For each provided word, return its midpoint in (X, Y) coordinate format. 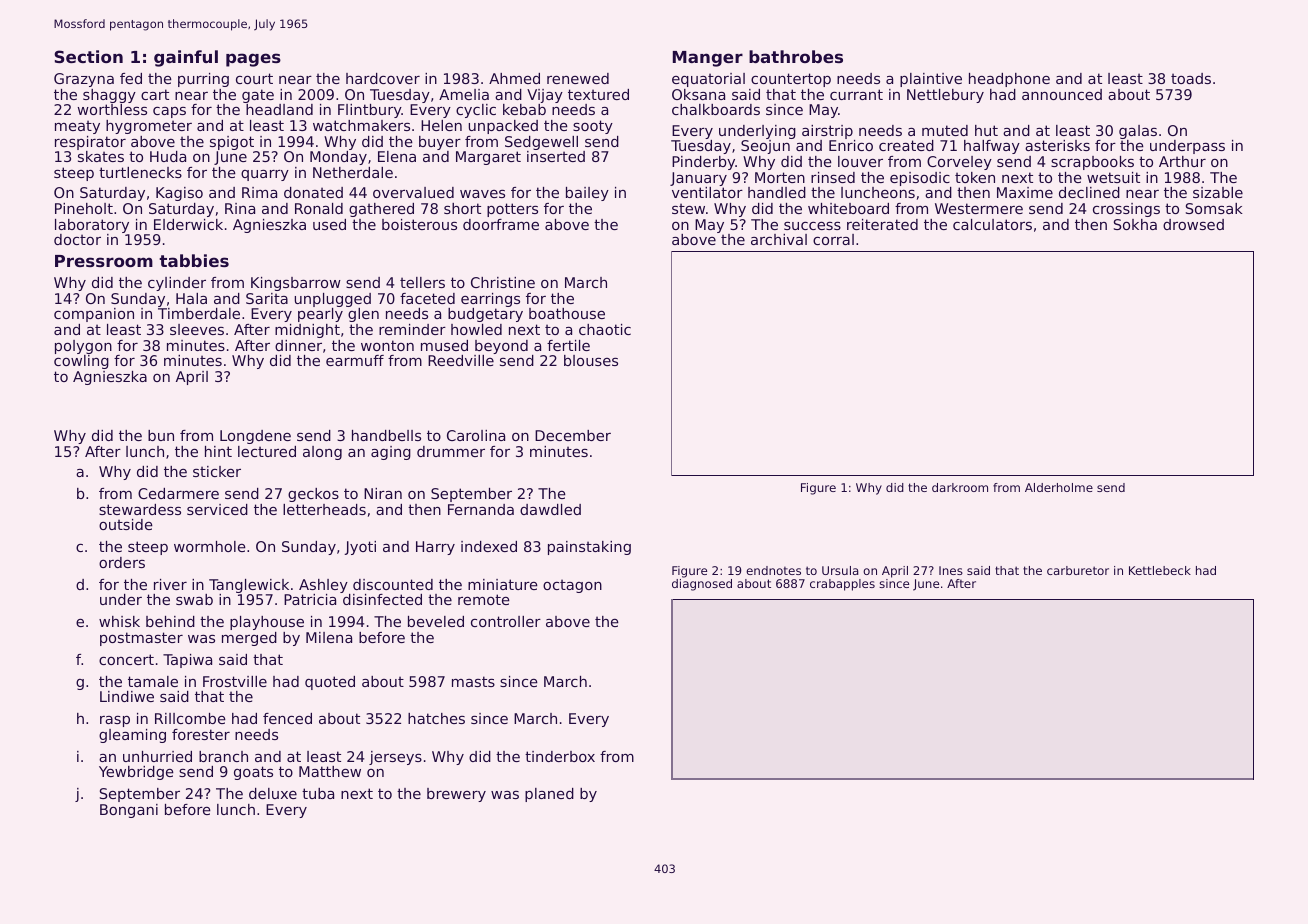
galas (1138, 132)
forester (201, 734)
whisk (119, 621)
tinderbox (560, 756)
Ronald (319, 208)
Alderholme (1059, 487)
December (573, 435)
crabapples (842, 585)
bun (161, 435)
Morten (780, 177)
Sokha (1135, 224)
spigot (232, 143)
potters (512, 210)
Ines (951, 570)
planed (549, 795)
